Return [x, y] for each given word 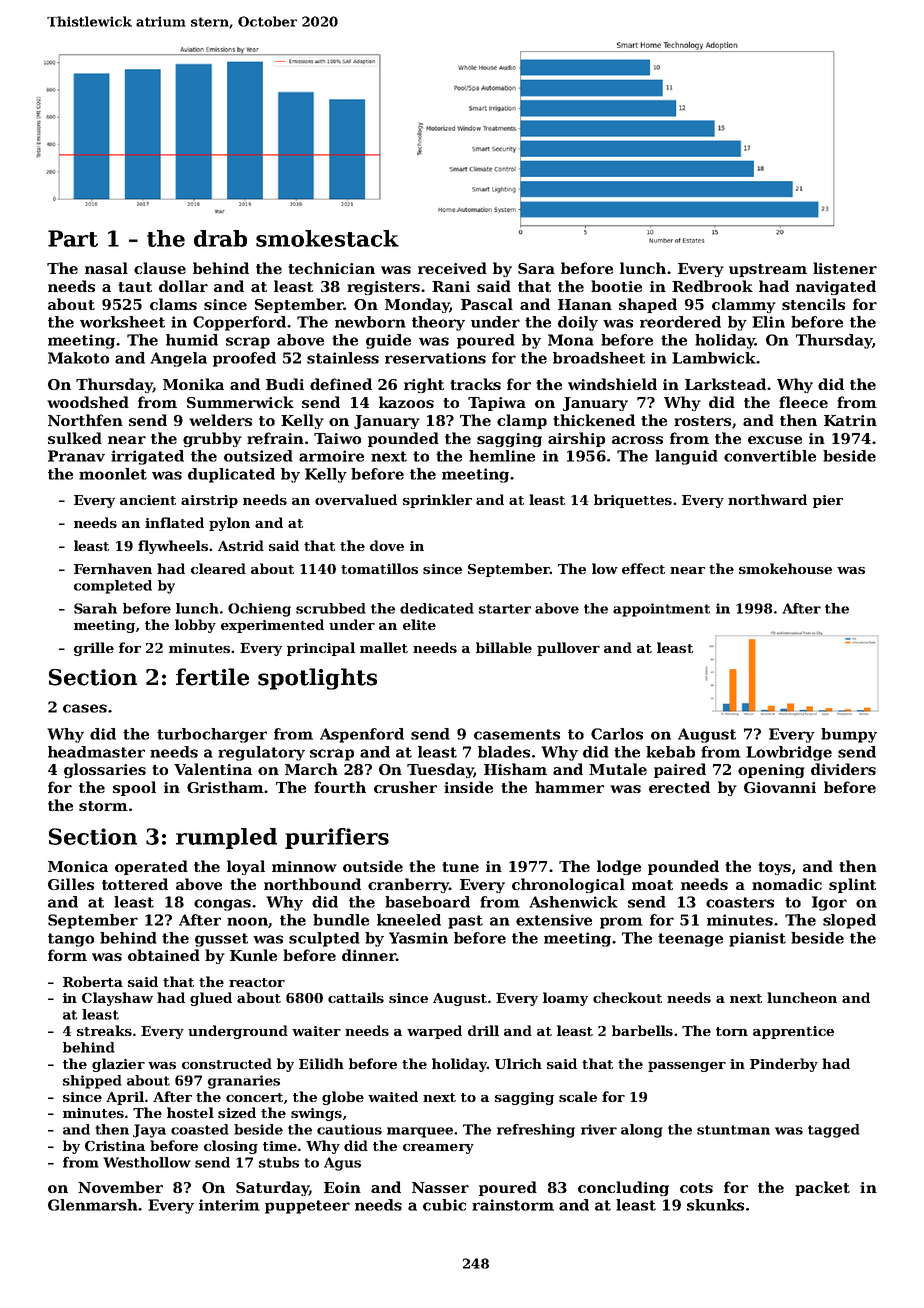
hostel [190, 1112]
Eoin [342, 1187]
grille [94, 649]
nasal [106, 268]
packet [822, 1188]
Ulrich [518, 1063]
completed [113, 587]
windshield [612, 384]
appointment [661, 610]
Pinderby [784, 1065]
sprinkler [437, 501]
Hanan [585, 304]
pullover [568, 649]
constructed [227, 1063]
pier [828, 501]
